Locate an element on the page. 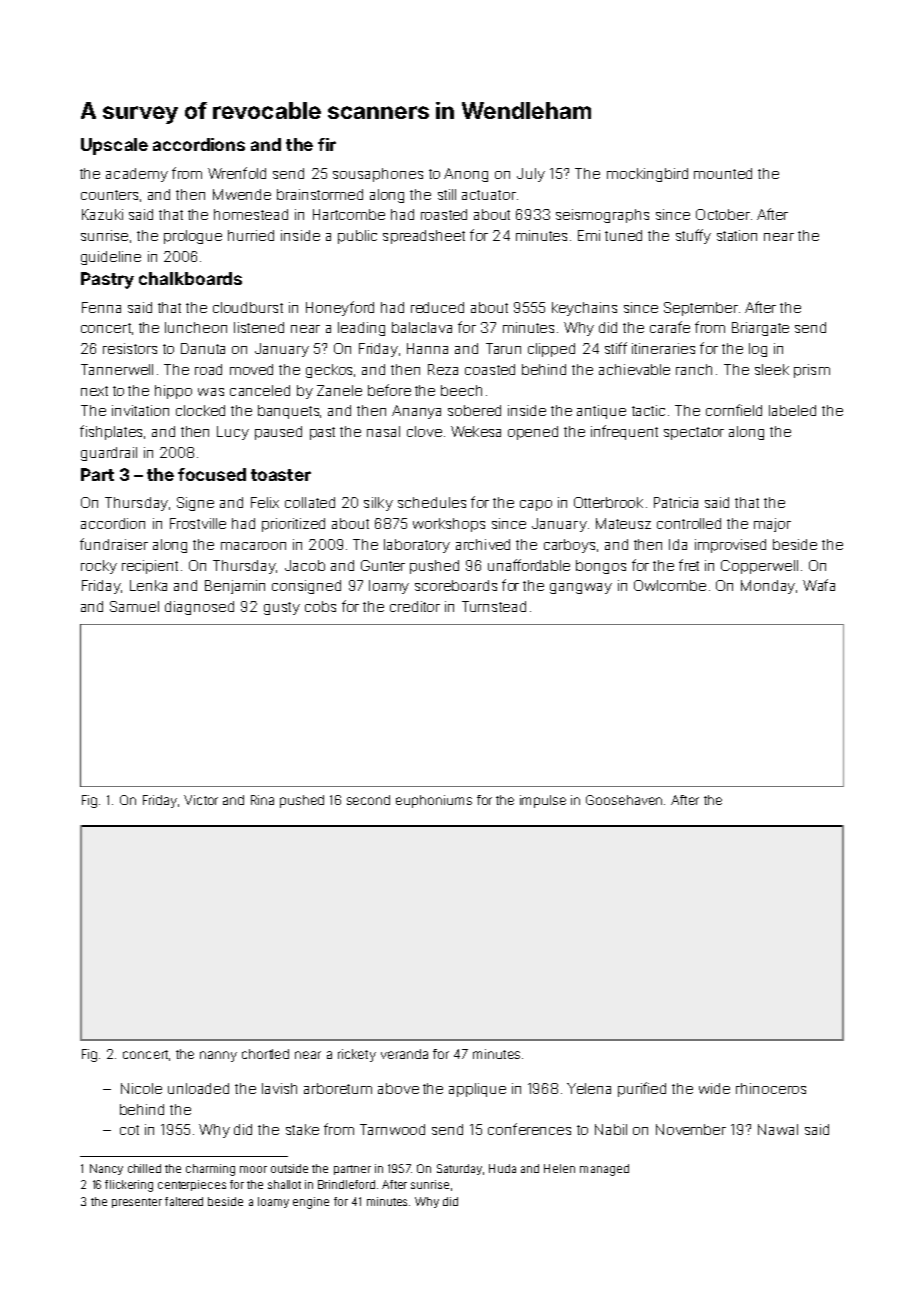  prologue is located at coordinates (193, 237).
